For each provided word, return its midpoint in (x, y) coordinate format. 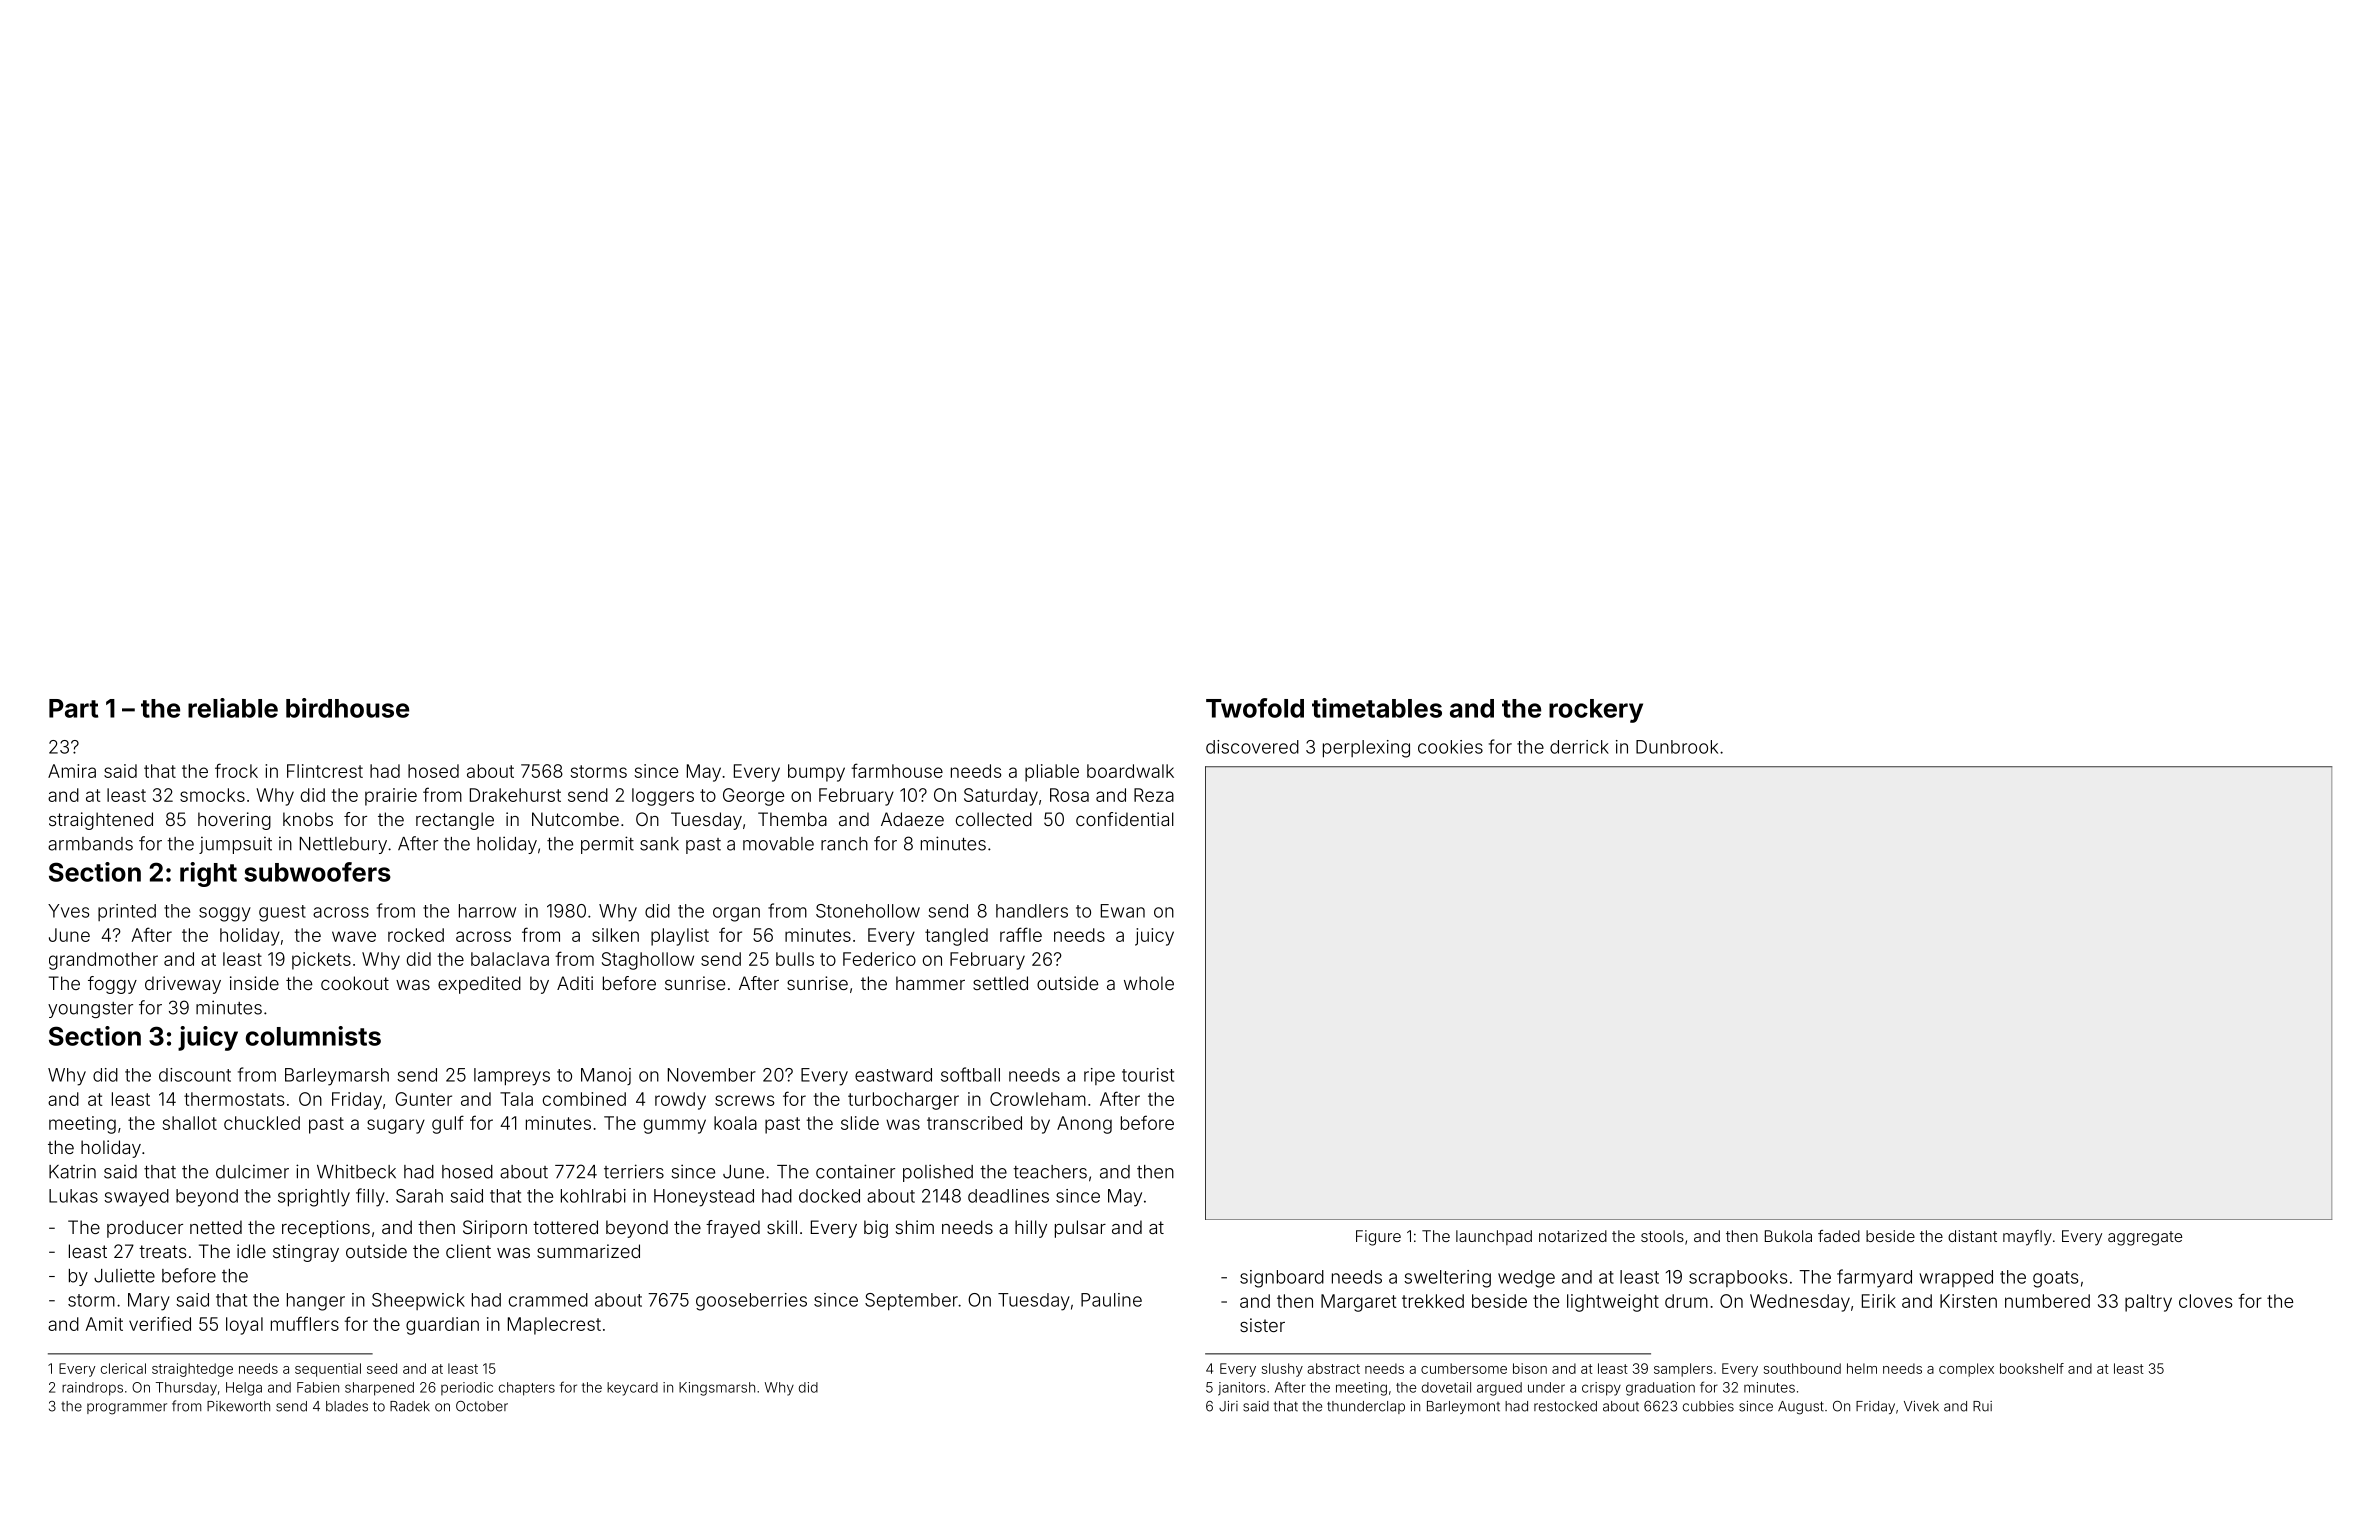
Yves (68, 911)
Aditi (575, 983)
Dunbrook (1677, 747)
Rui (1982, 1406)
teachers (1050, 1172)
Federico (879, 959)
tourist (1148, 1075)
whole (1149, 983)
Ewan (1123, 911)
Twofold (1255, 708)
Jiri (1228, 1406)
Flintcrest (325, 771)
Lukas (73, 1196)
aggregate (2145, 1238)
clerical (123, 1368)
